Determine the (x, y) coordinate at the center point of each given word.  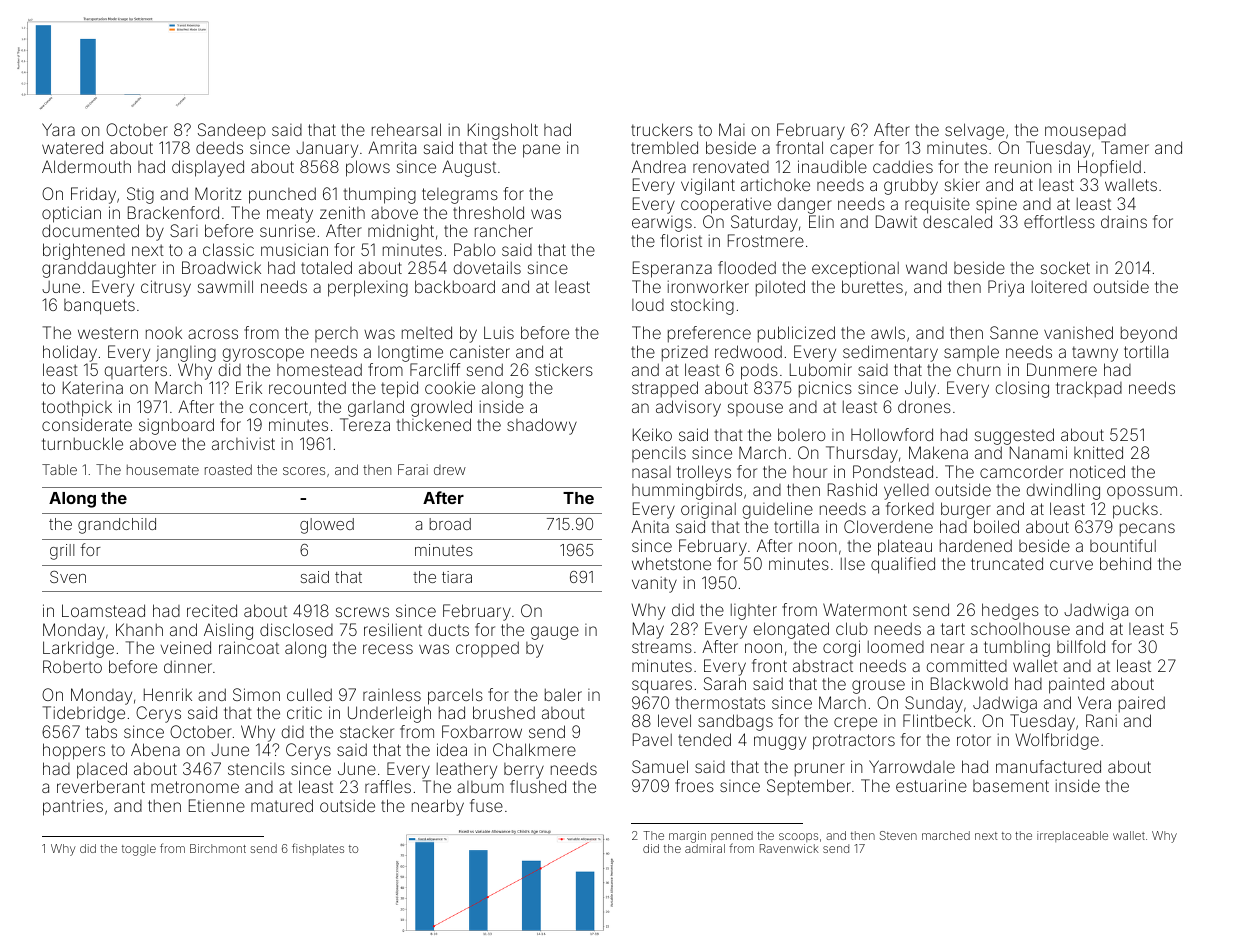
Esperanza (672, 269)
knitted (1098, 452)
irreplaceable (1072, 836)
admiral (705, 848)
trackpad (1089, 389)
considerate (87, 424)
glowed (327, 526)
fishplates (318, 849)
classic (228, 249)
